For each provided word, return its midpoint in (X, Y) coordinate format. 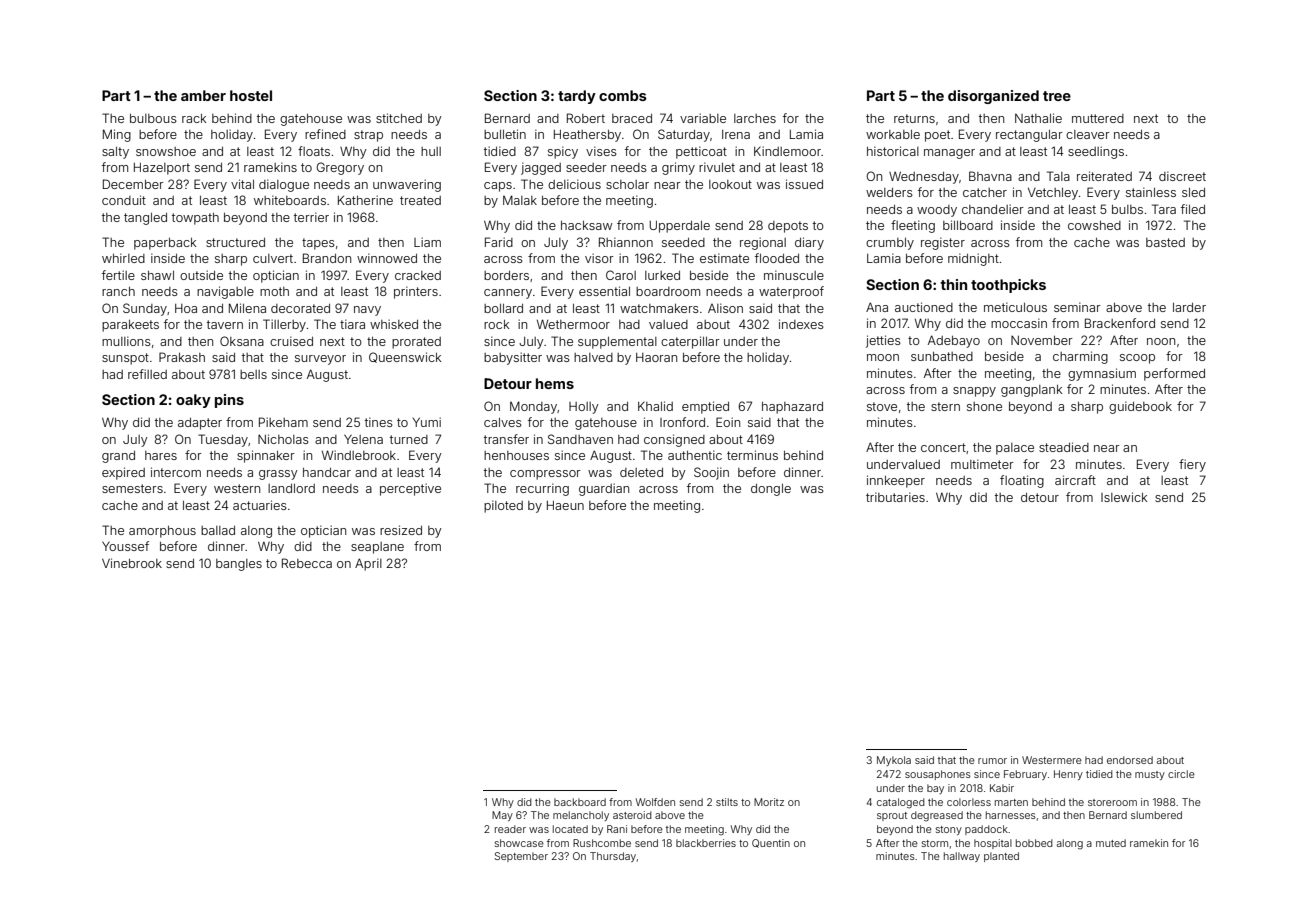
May (502, 816)
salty (115, 153)
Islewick (1124, 497)
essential (604, 291)
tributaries (895, 497)
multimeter (982, 464)
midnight (973, 259)
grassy (278, 475)
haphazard (792, 408)
